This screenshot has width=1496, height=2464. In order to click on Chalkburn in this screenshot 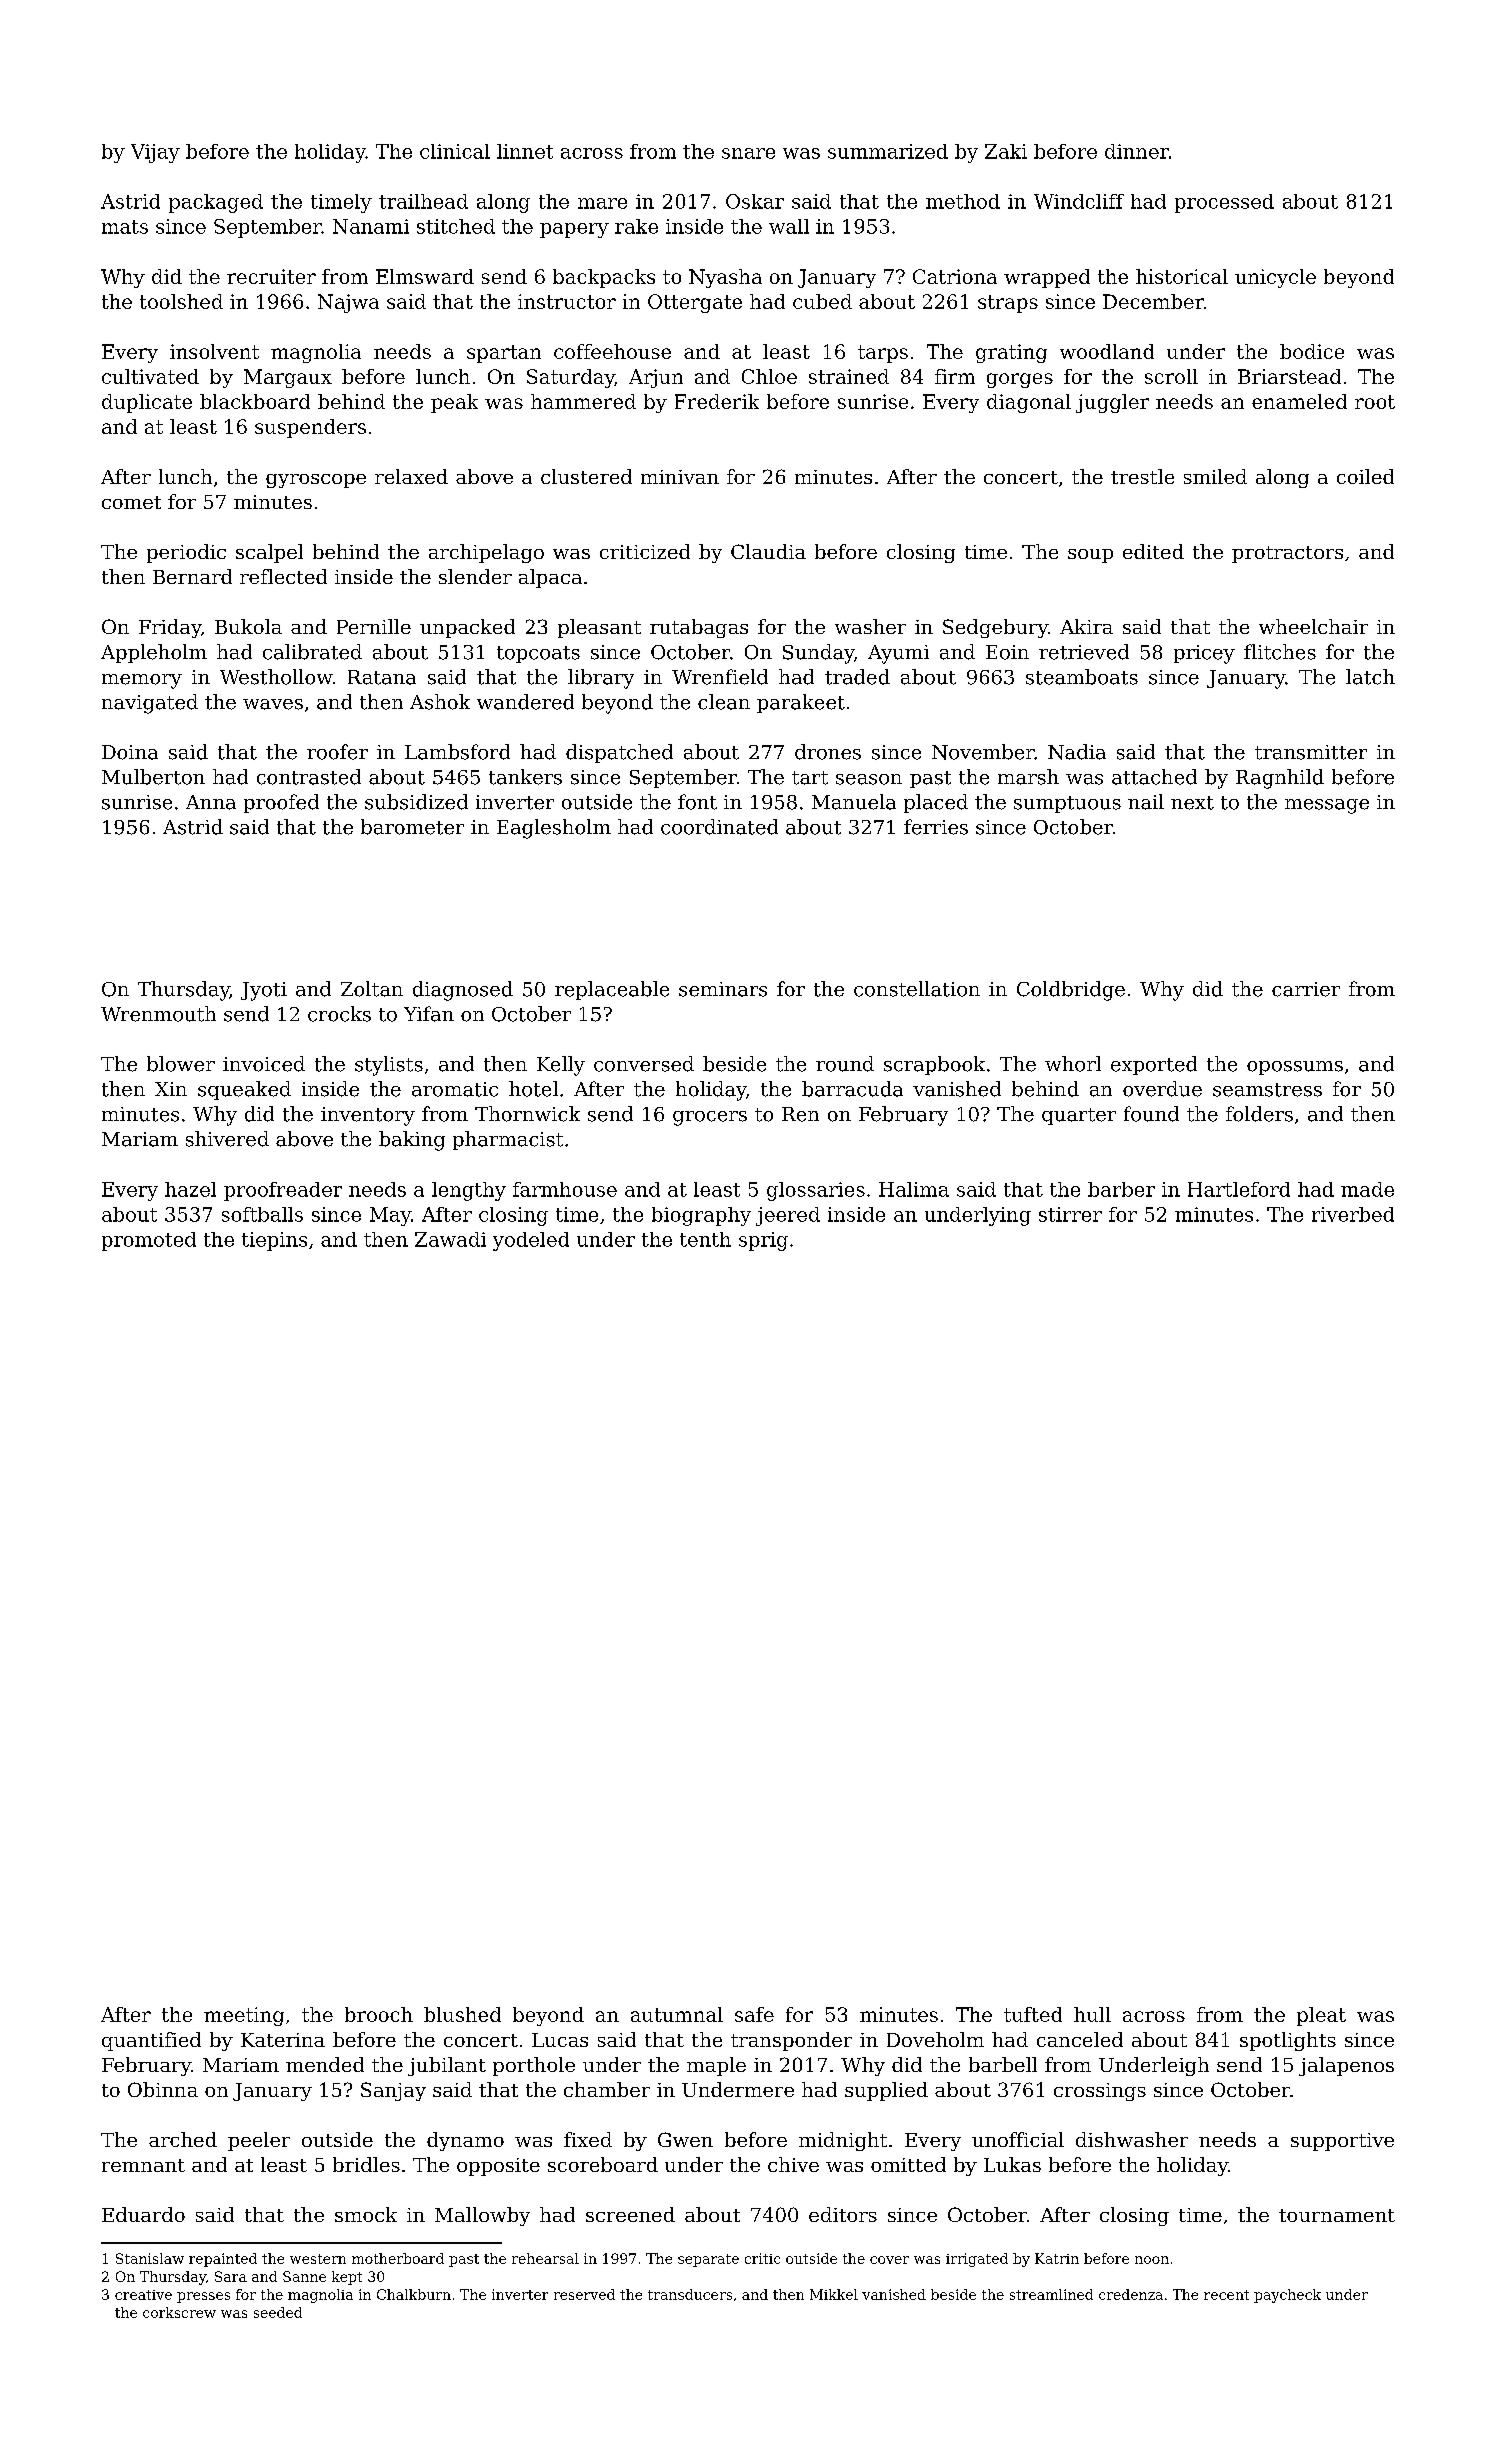, I will do `click(414, 2294)`.
